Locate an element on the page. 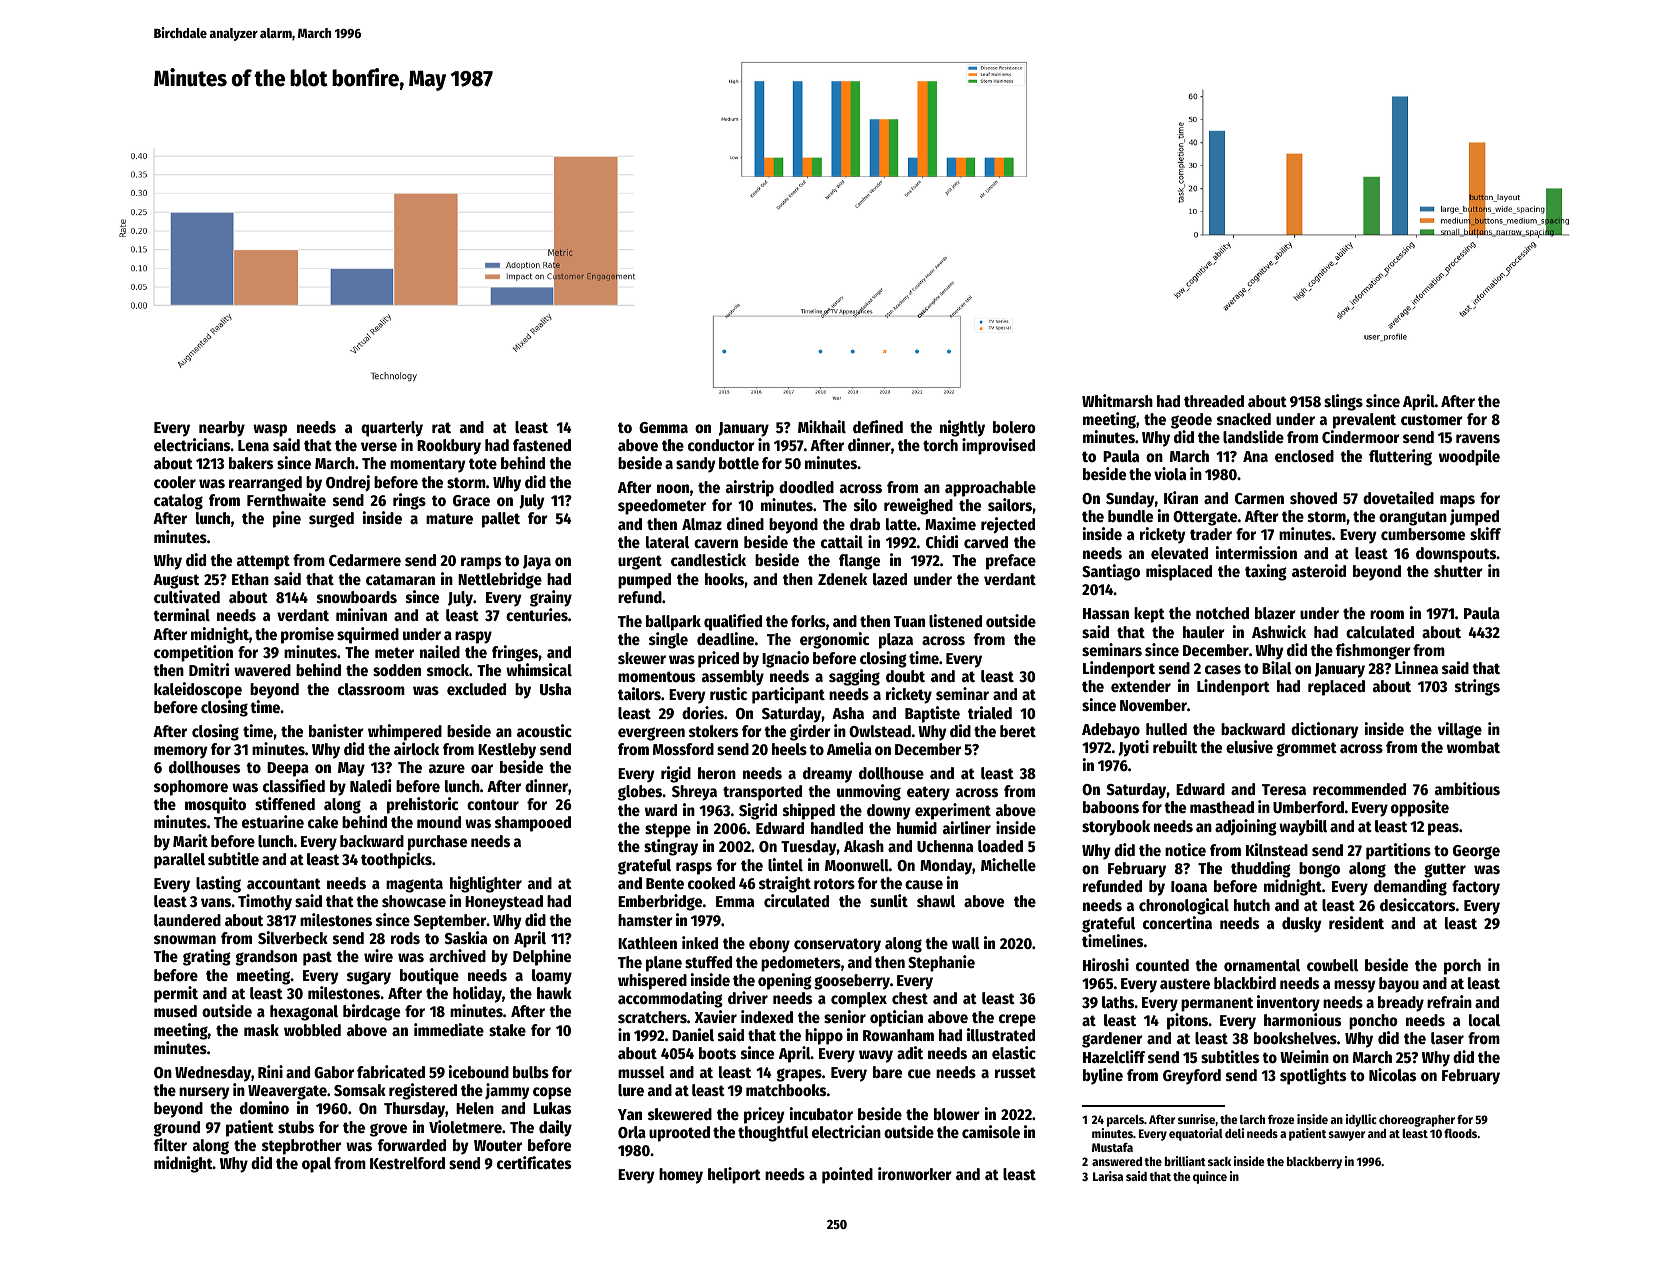 The height and width of the page is (1278, 1654). wasp is located at coordinates (270, 430).
